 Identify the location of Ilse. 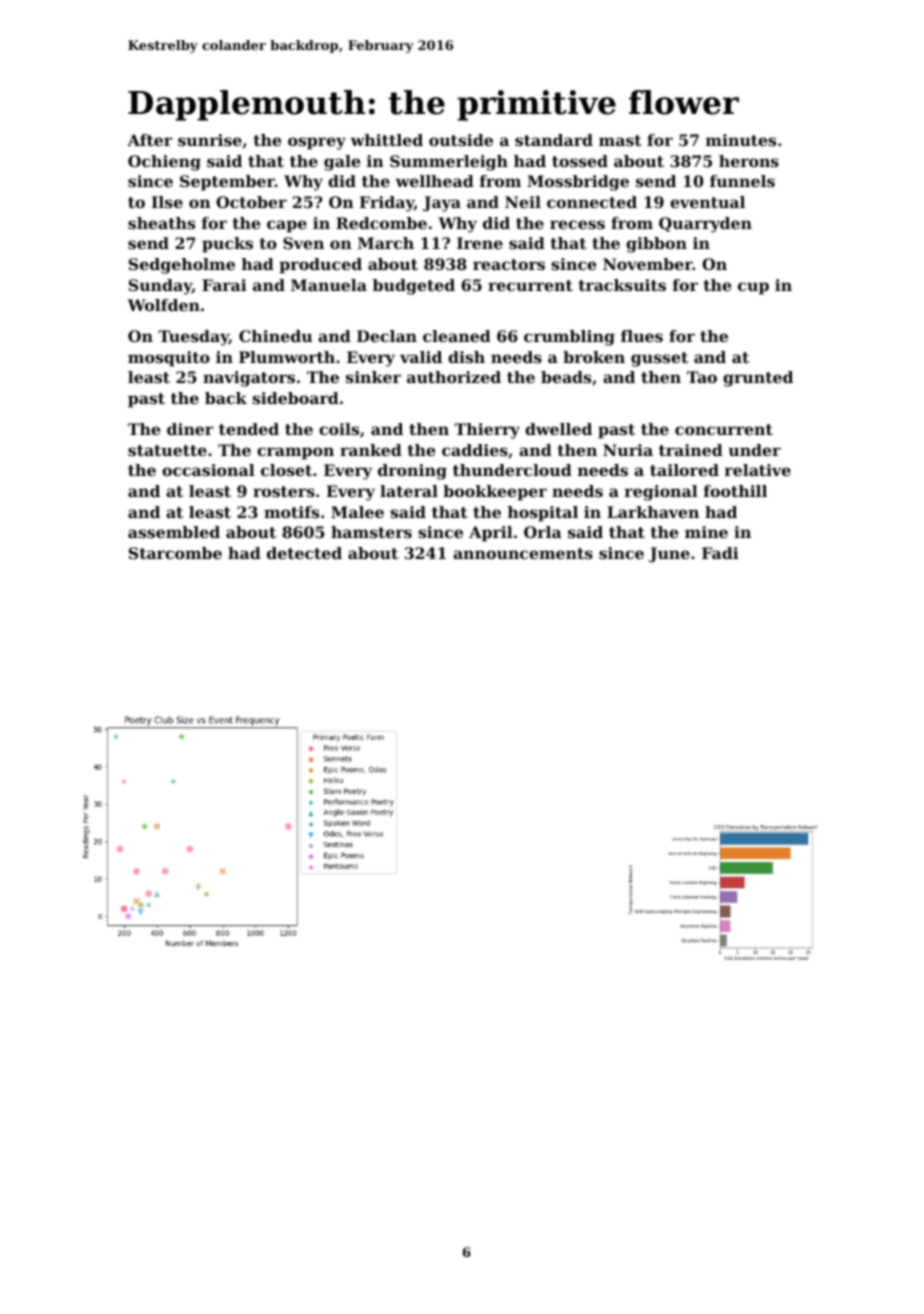
(167, 202).
